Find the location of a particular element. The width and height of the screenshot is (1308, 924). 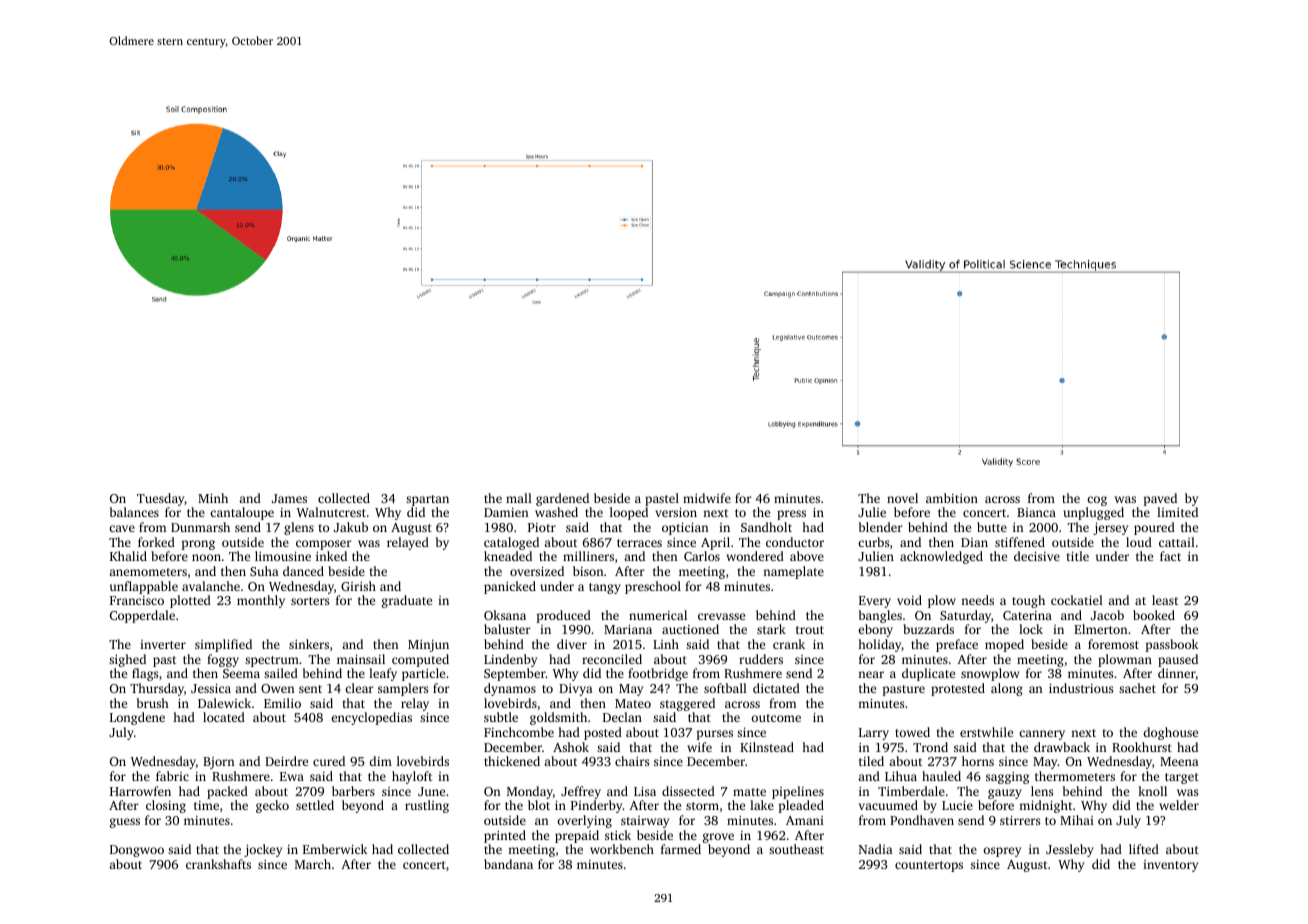

Minh is located at coordinates (213, 498).
